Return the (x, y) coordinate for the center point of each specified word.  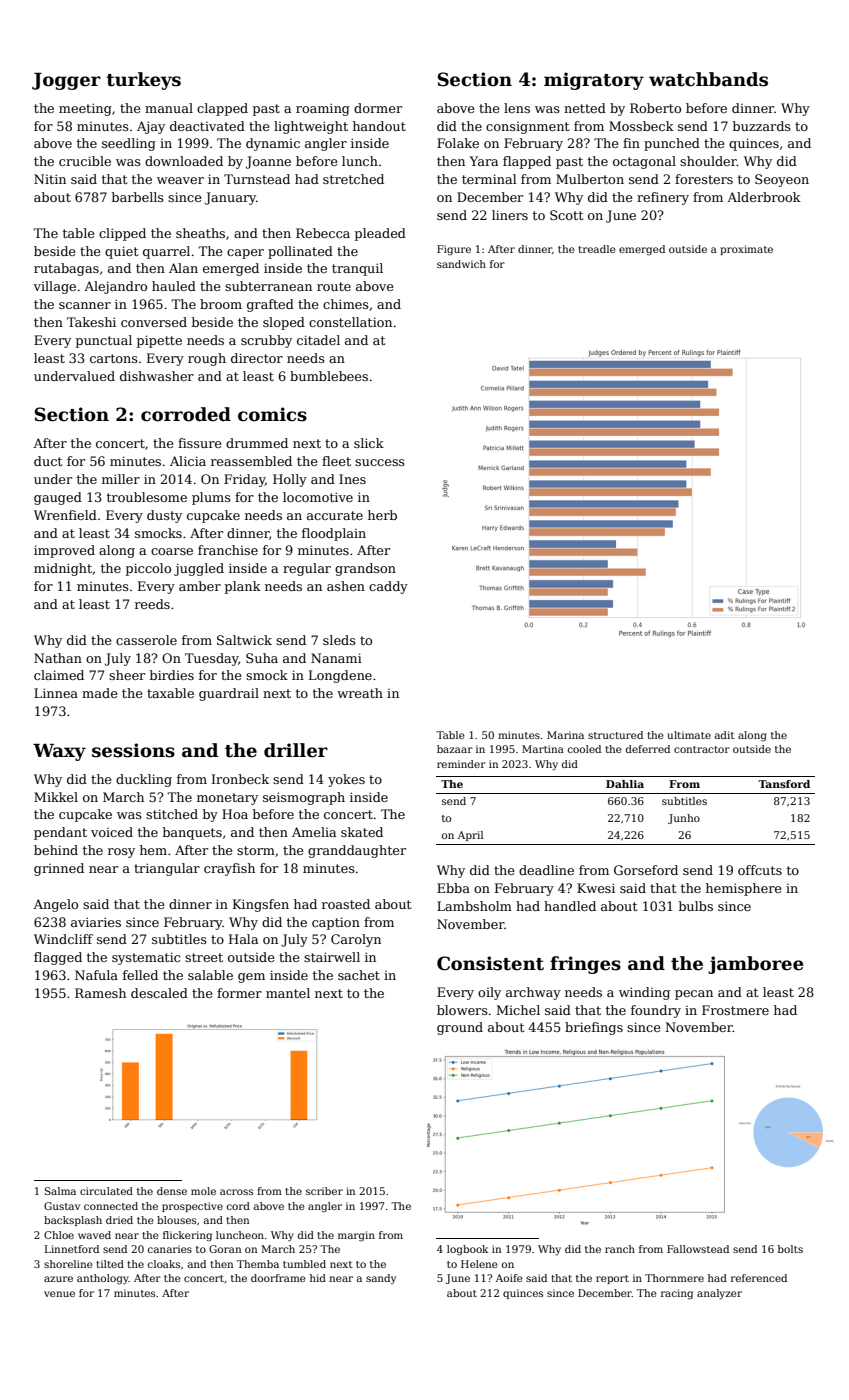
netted (585, 108)
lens (517, 108)
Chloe (59, 1235)
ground (460, 1028)
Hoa (235, 814)
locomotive (318, 497)
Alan (183, 268)
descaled (159, 993)
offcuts (760, 870)
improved (64, 551)
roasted (346, 904)
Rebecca (323, 233)
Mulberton (590, 179)
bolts (790, 1249)
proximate (746, 250)
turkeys (143, 81)
